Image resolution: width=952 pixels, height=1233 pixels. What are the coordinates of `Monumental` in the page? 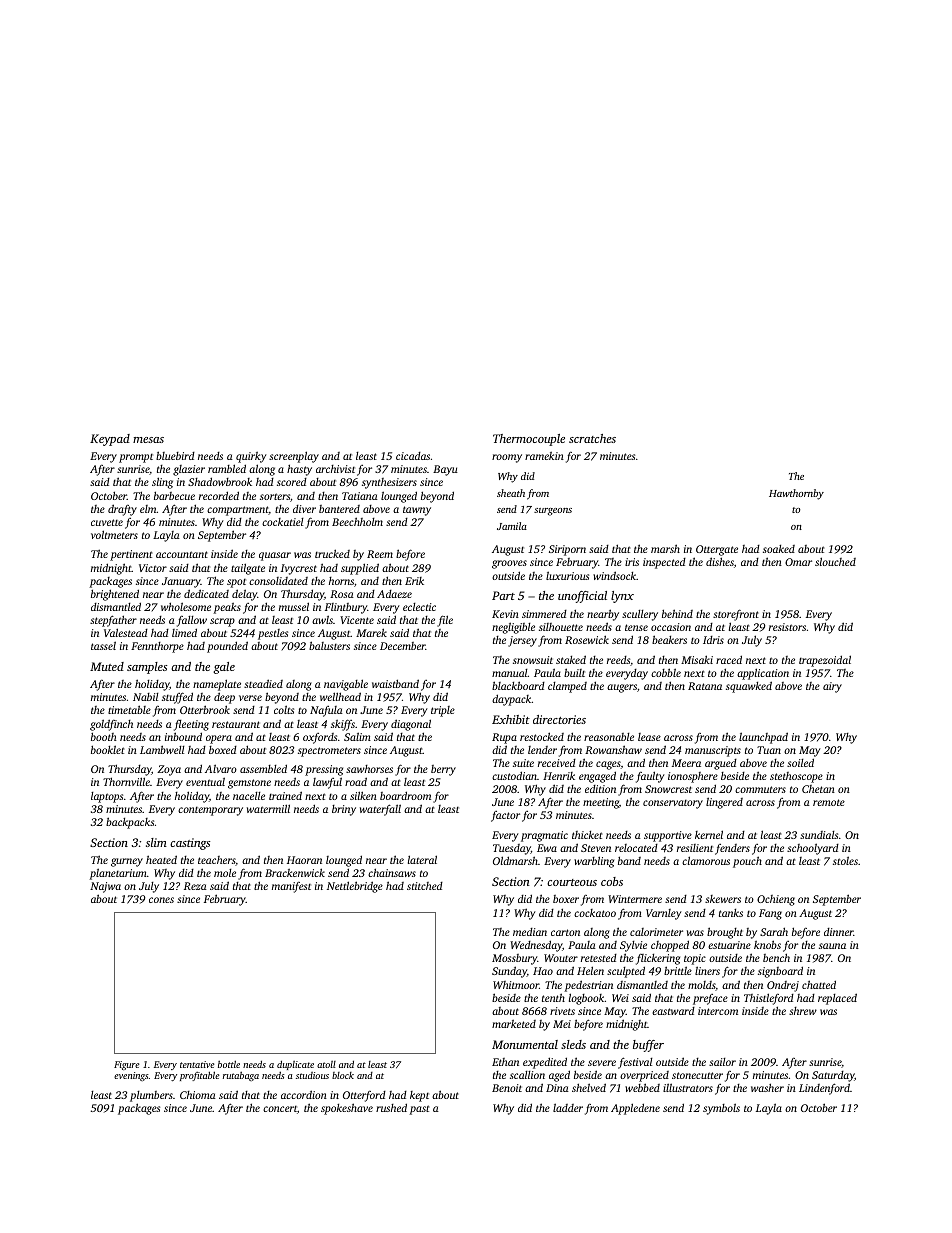 It's located at (525, 1044).
